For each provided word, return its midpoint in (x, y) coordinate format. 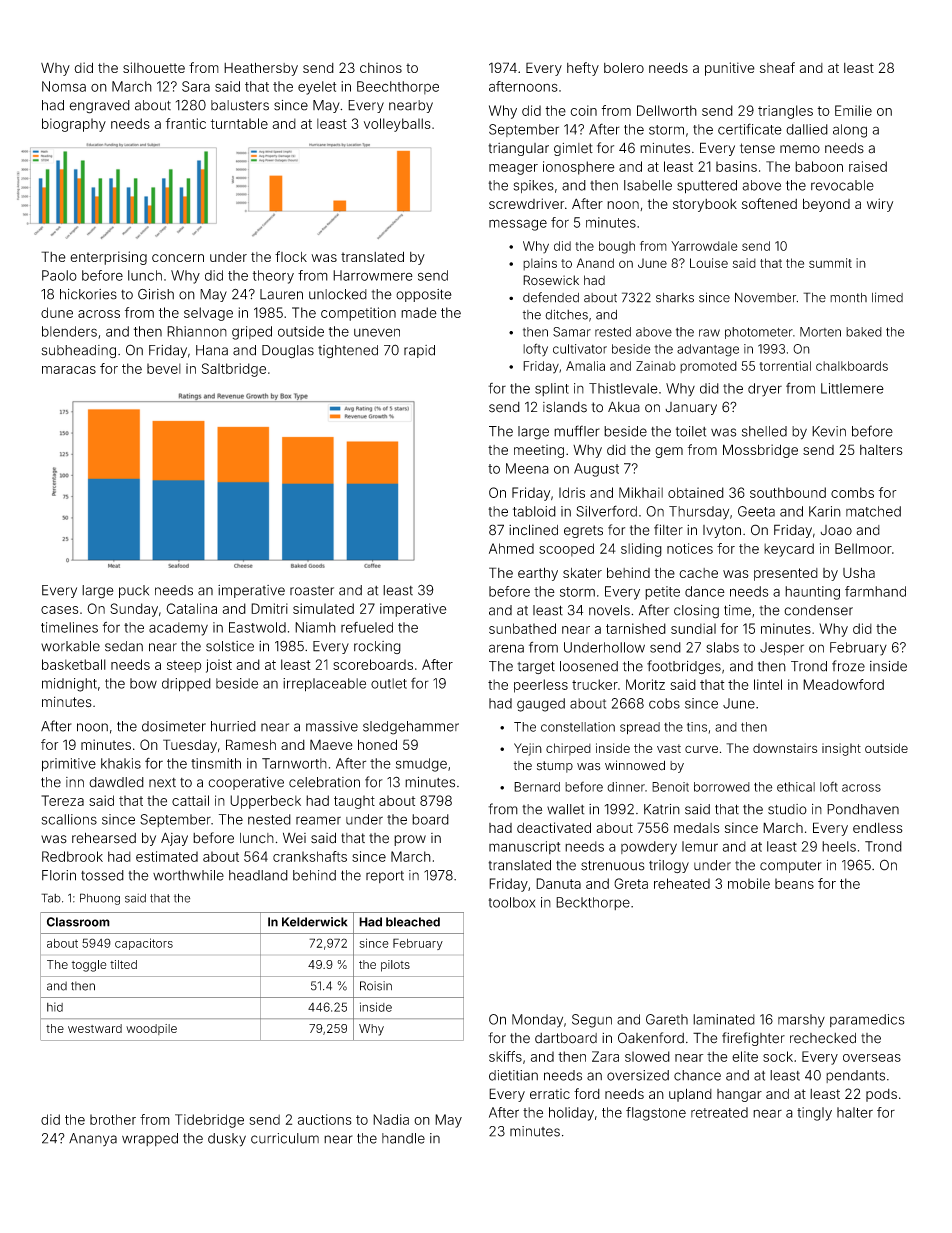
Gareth (667, 1019)
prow (410, 840)
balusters (240, 105)
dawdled (116, 782)
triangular (518, 149)
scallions (69, 819)
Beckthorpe (593, 903)
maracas (69, 370)
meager (513, 169)
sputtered (707, 187)
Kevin (829, 431)
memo (800, 149)
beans (794, 883)
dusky (227, 1140)
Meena (527, 468)
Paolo (59, 275)
